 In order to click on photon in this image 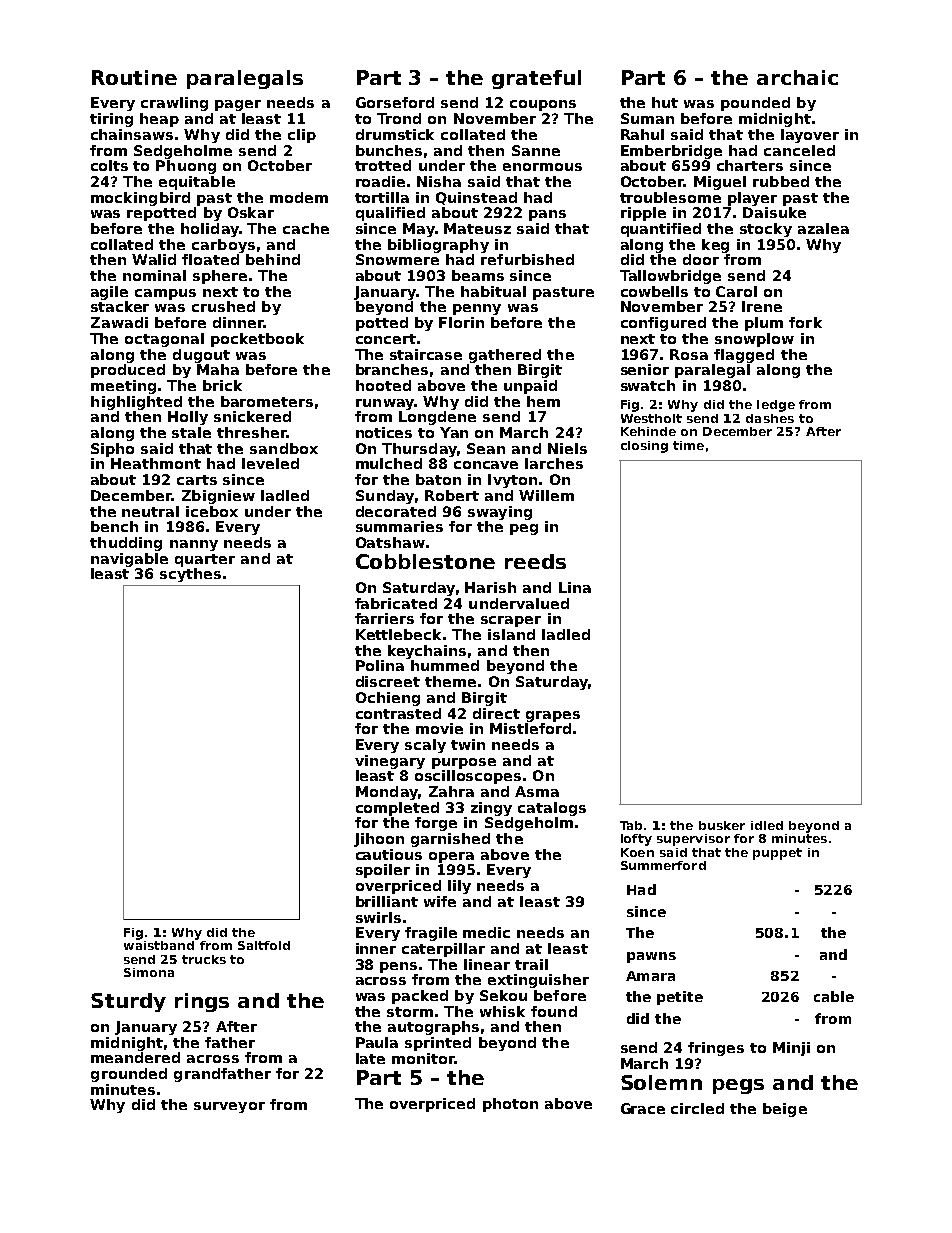, I will do `click(510, 1105)`.
